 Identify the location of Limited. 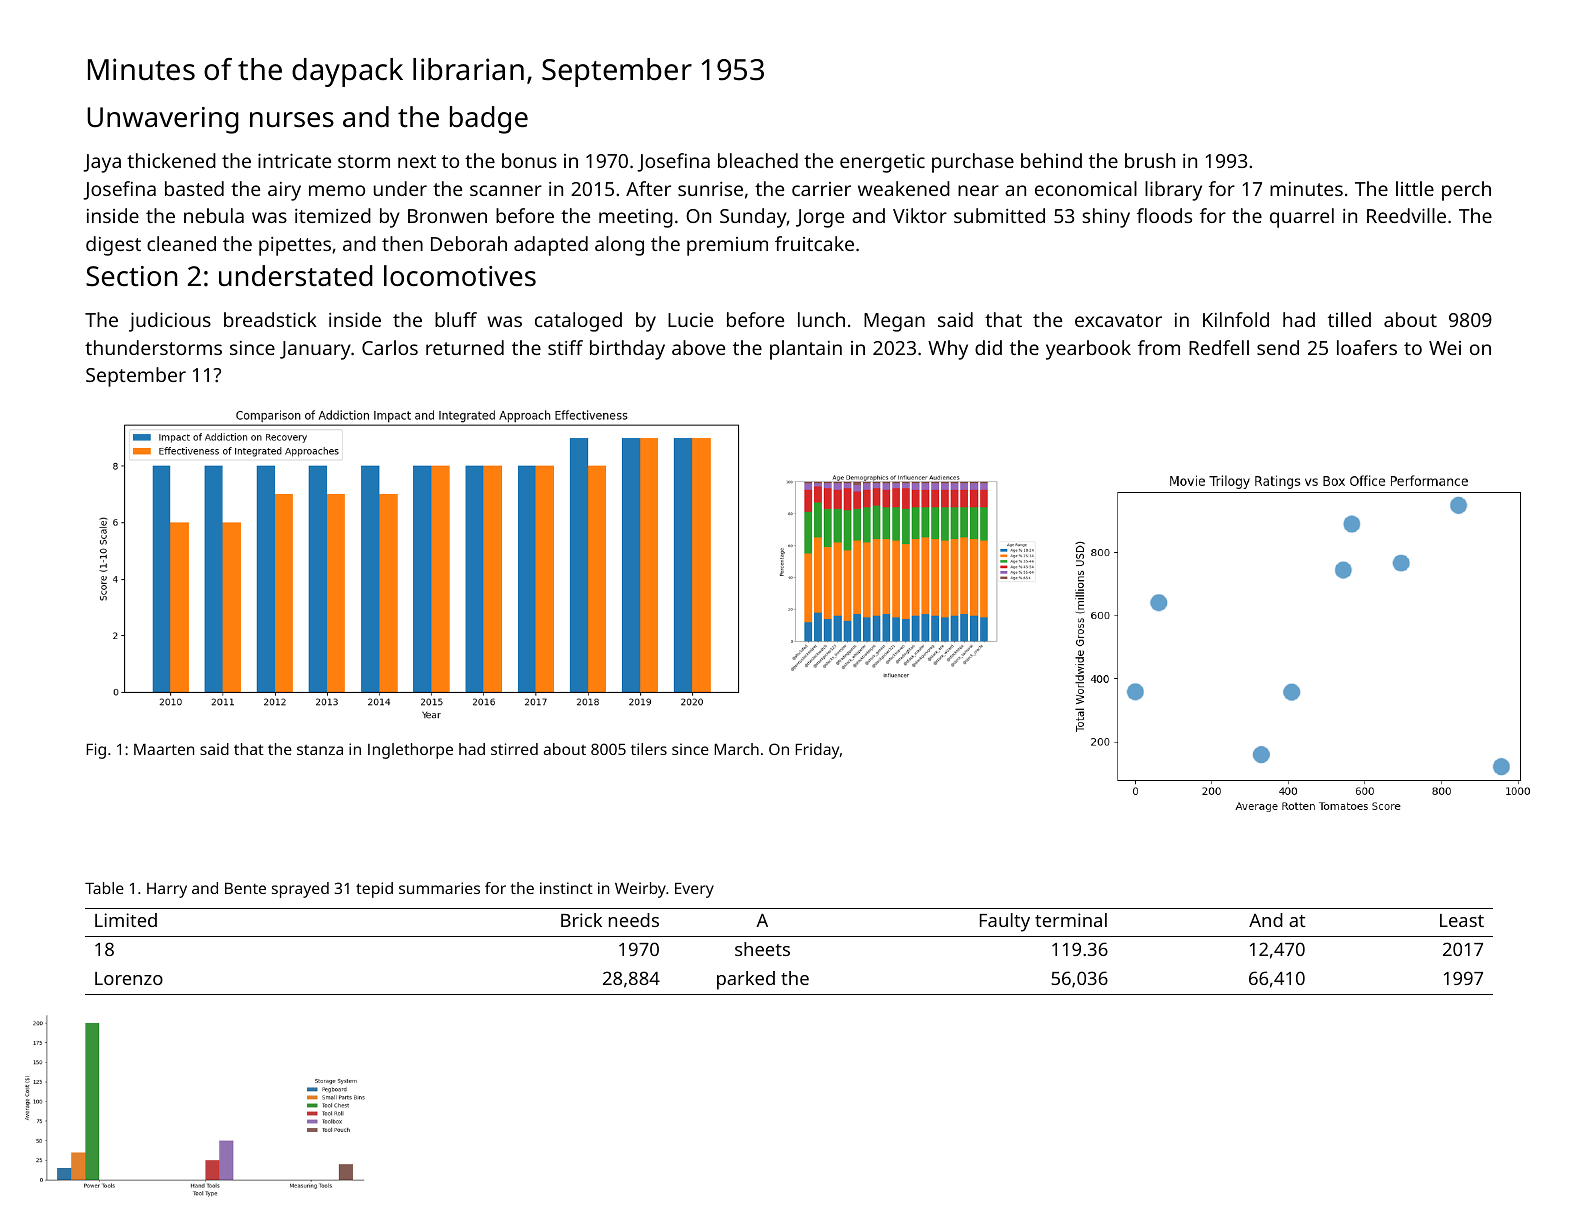
(126, 920).
